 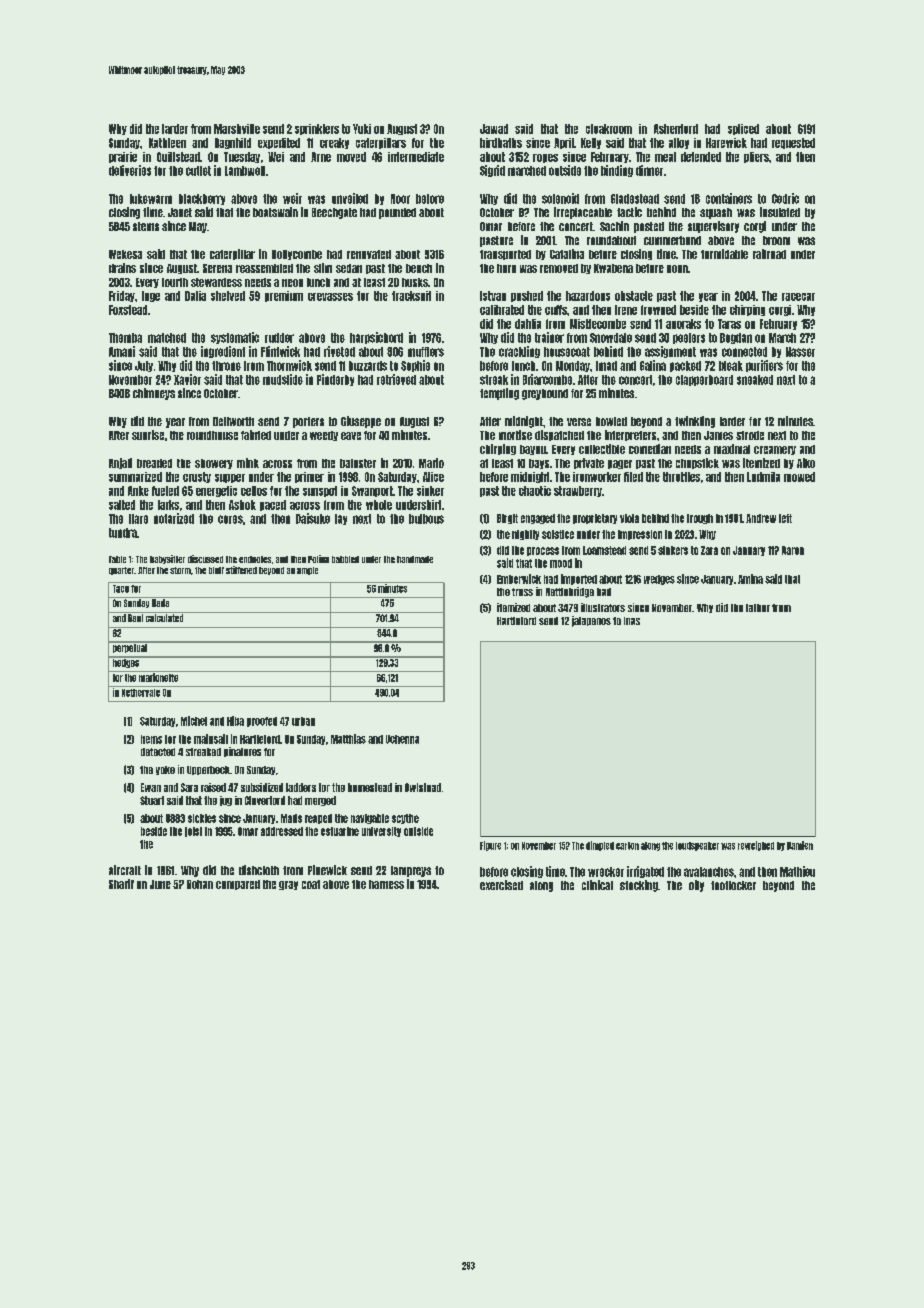 I want to click on spliced, so click(x=743, y=129).
